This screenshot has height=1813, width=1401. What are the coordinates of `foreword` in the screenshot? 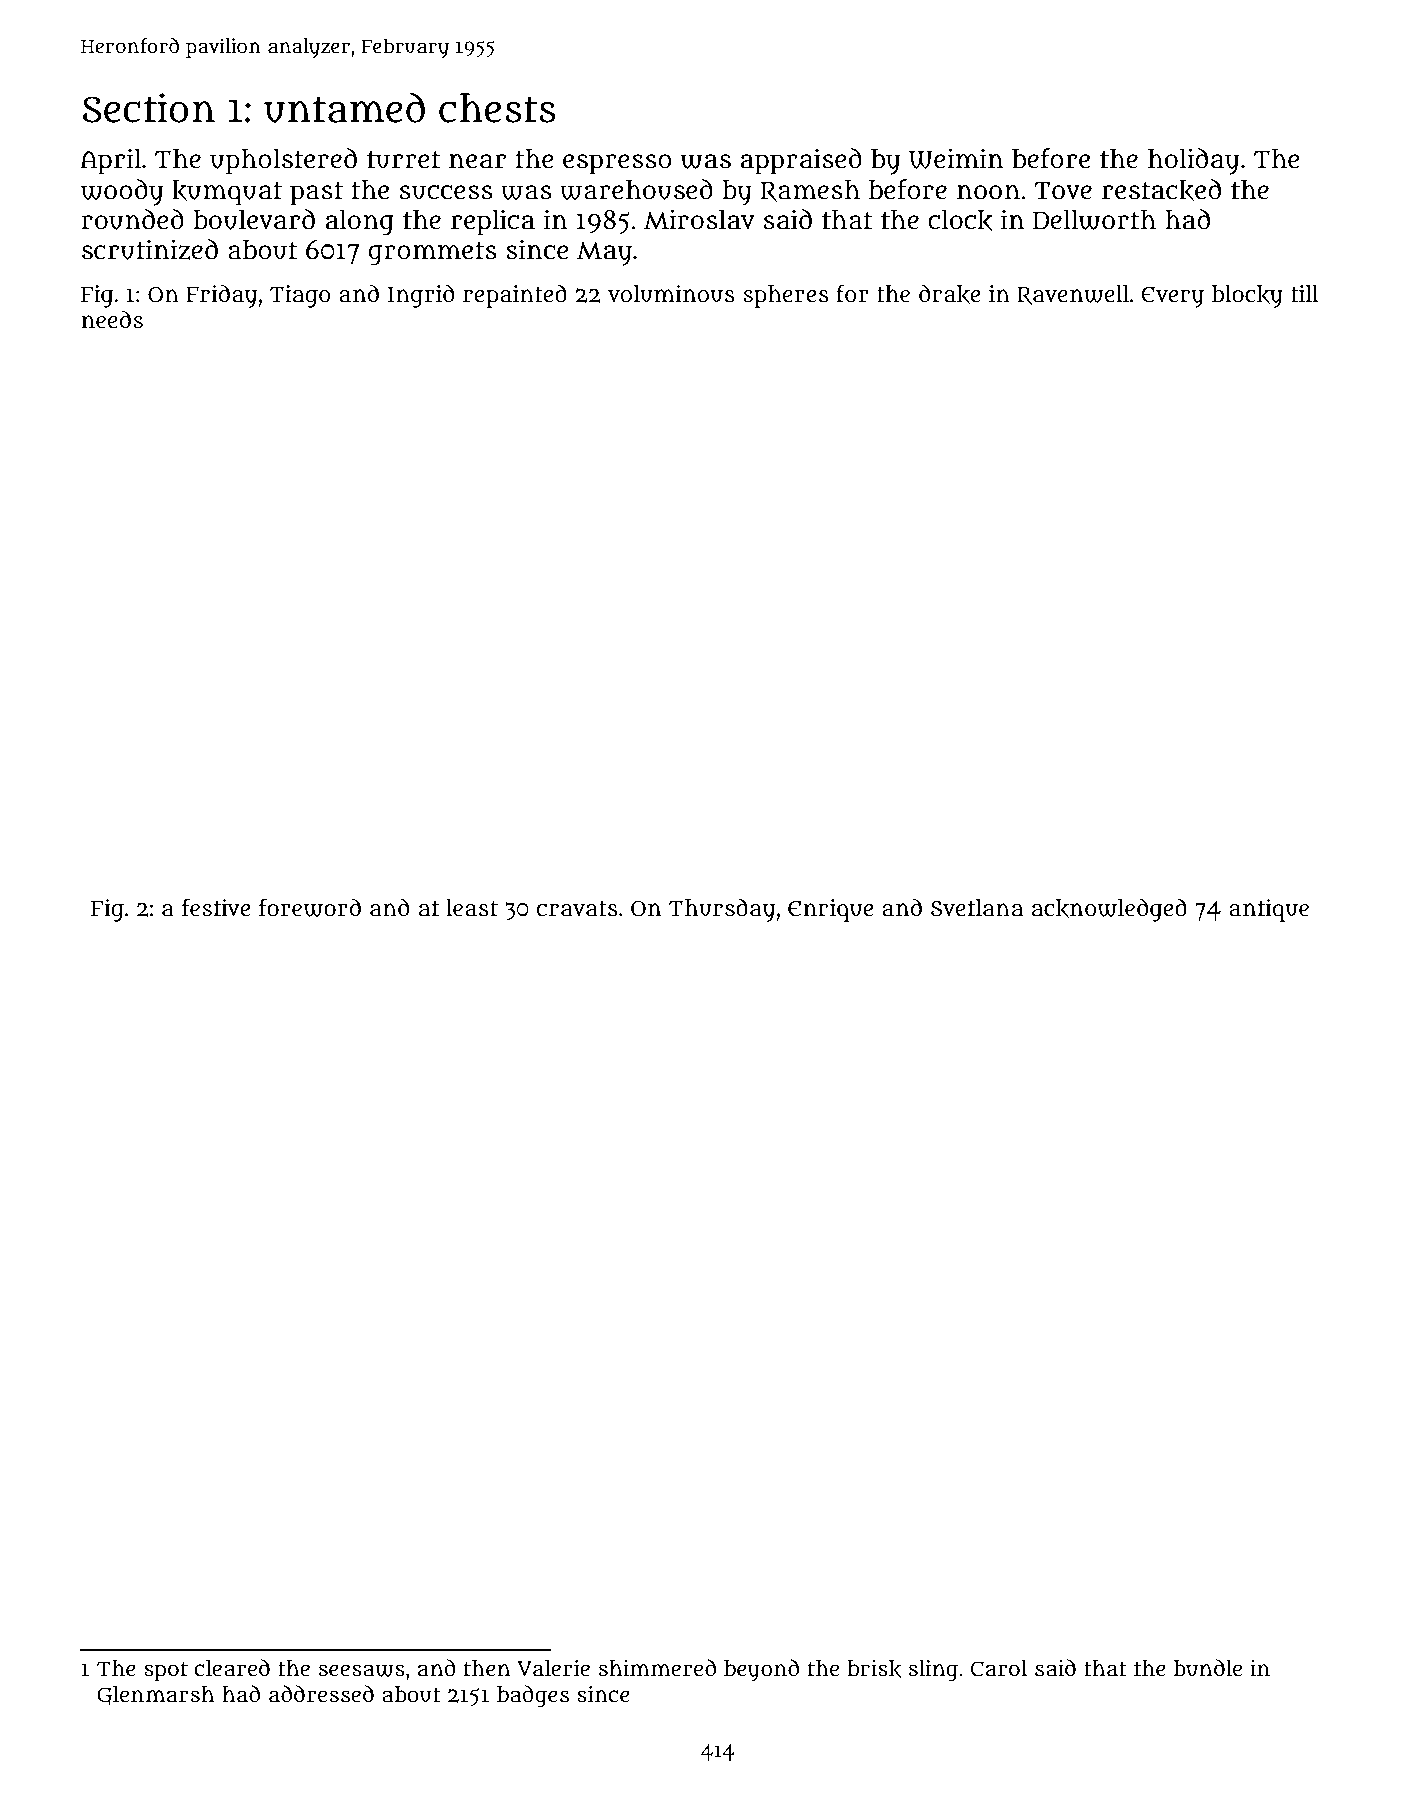 It's located at (310, 907).
